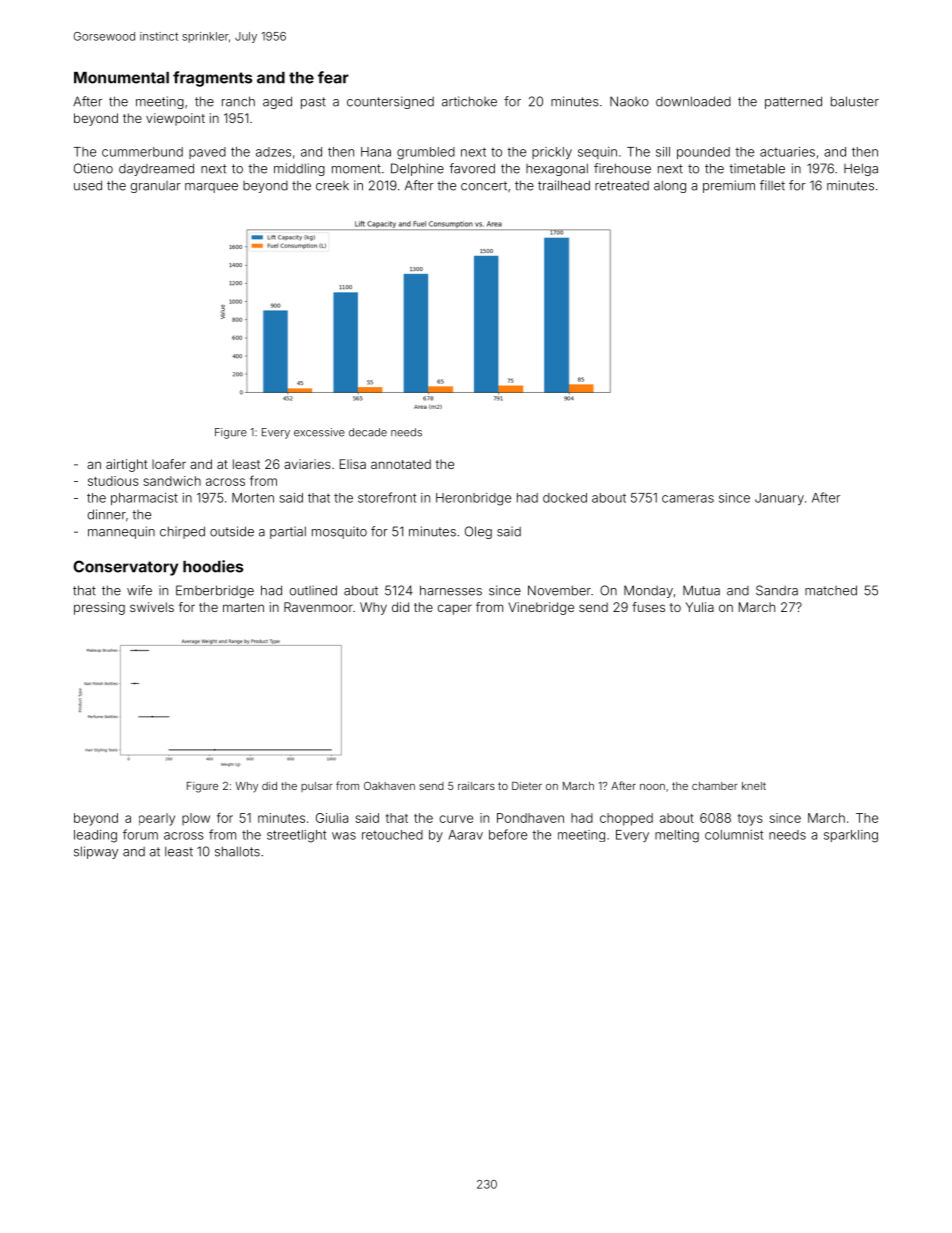 The width and height of the page is (952, 1233). Describe the element at coordinates (288, 532) in the page. I see `partial` at that location.
